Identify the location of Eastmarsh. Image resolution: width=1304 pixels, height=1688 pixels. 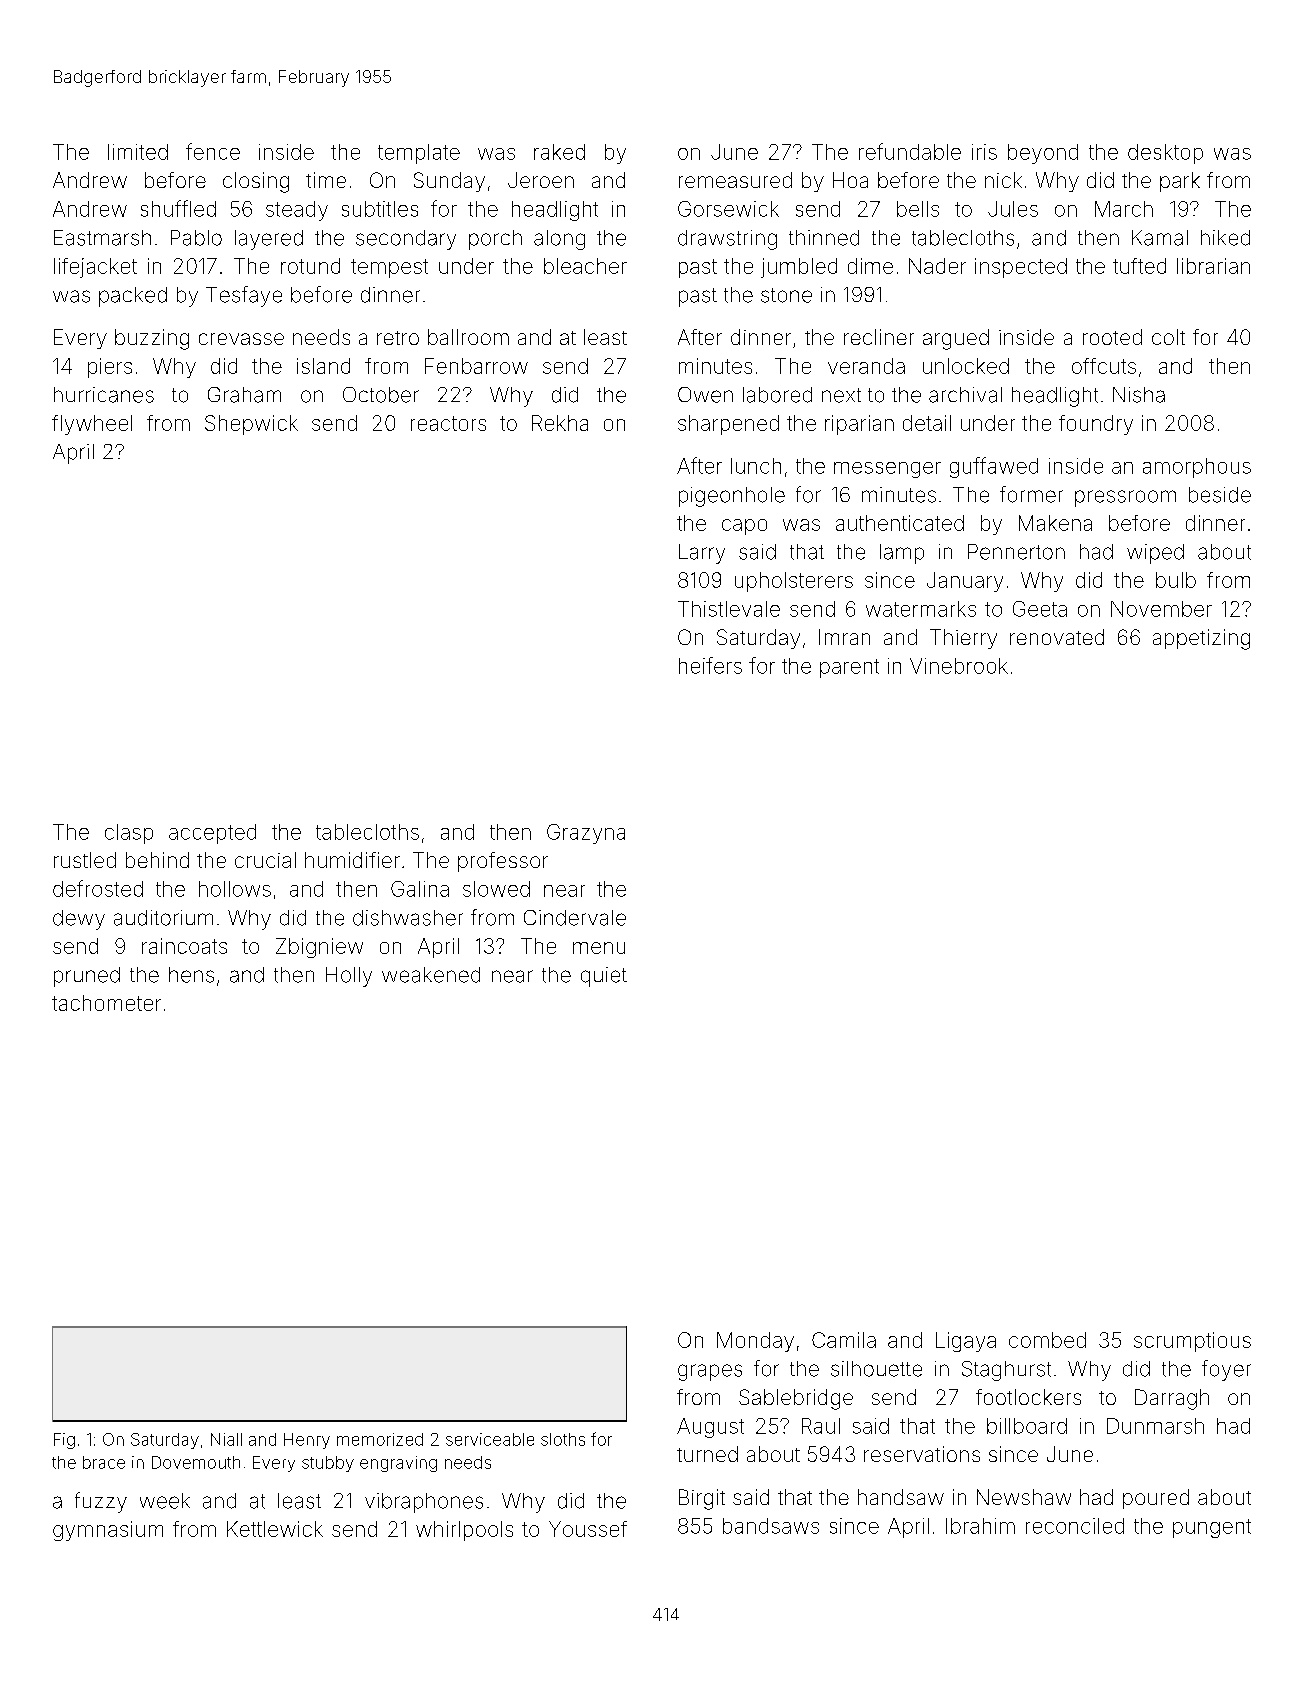
(102, 238).
